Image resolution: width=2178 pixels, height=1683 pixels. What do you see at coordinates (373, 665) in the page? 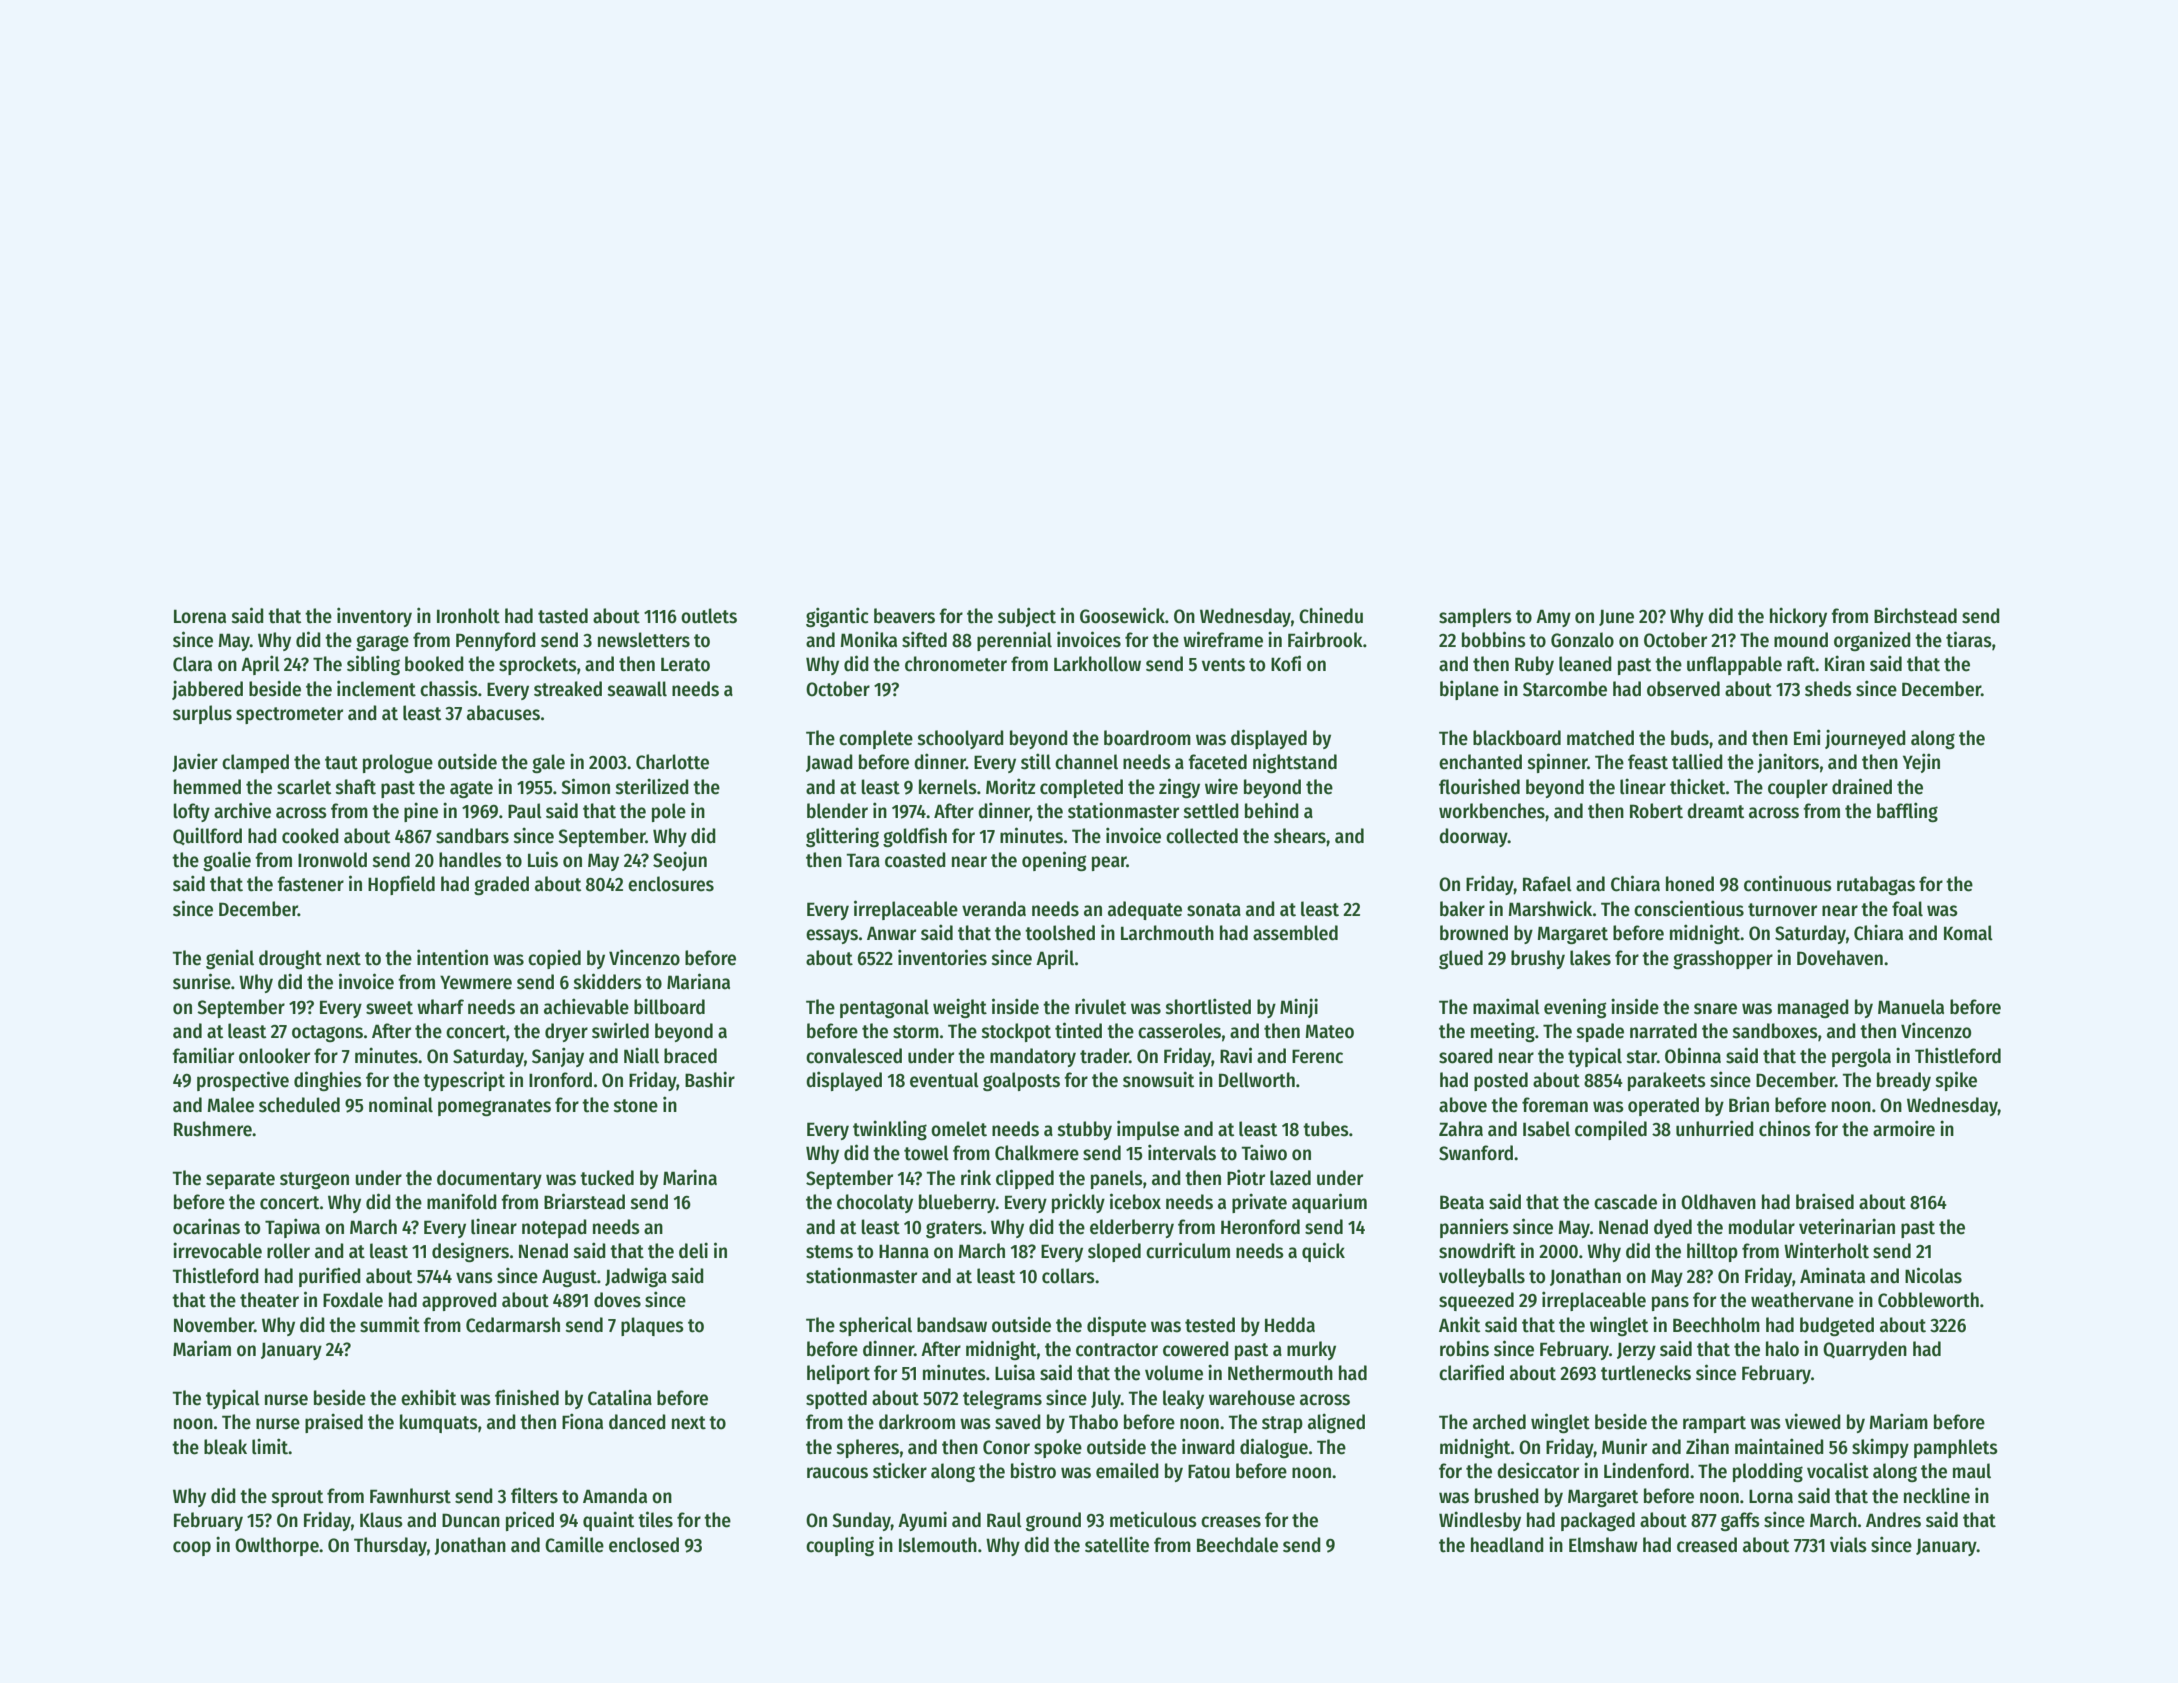
I see `sibling` at bounding box center [373, 665].
